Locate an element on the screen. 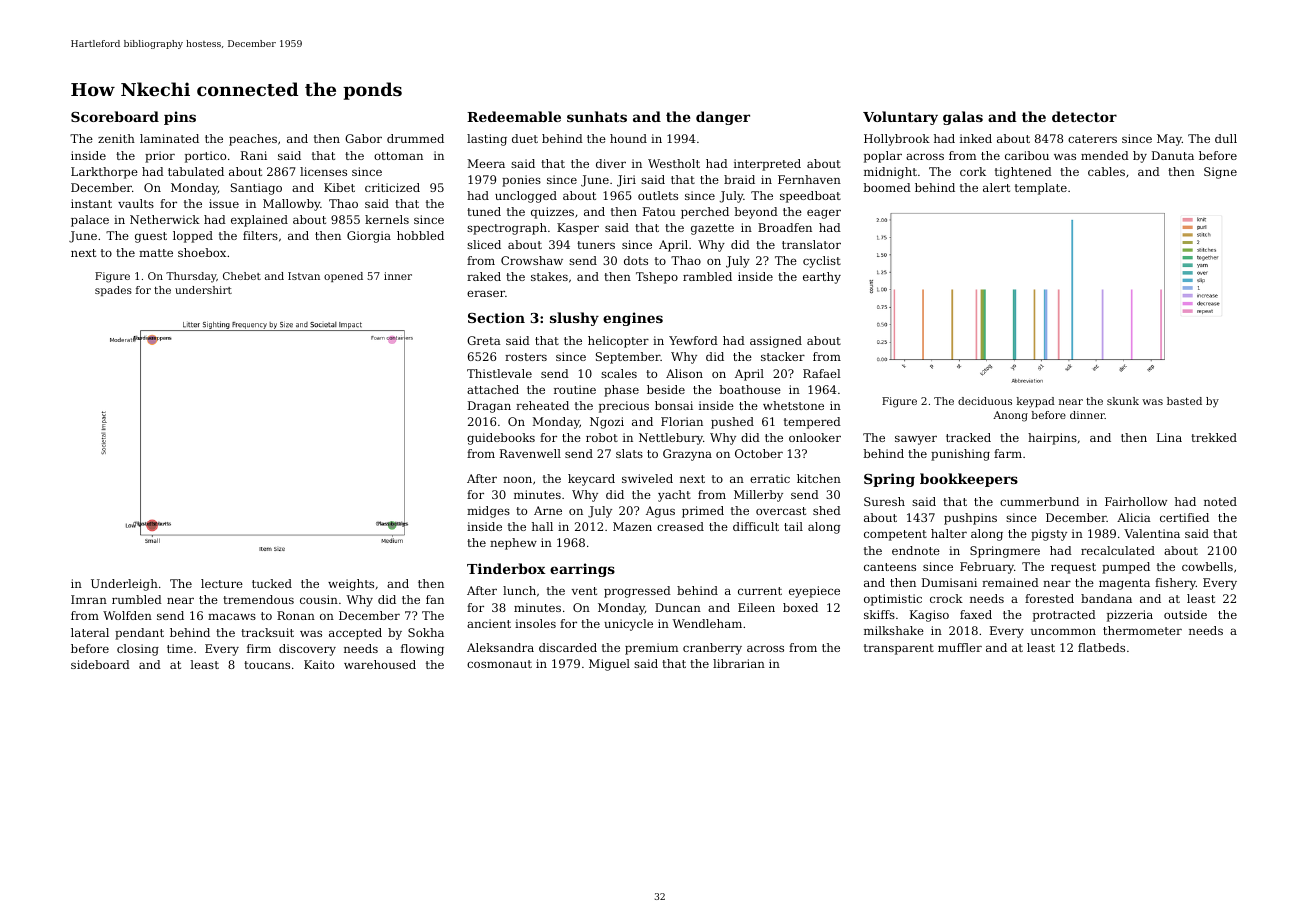 The height and width of the screenshot is (924, 1308). spades is located at coordinates (113, 291).
